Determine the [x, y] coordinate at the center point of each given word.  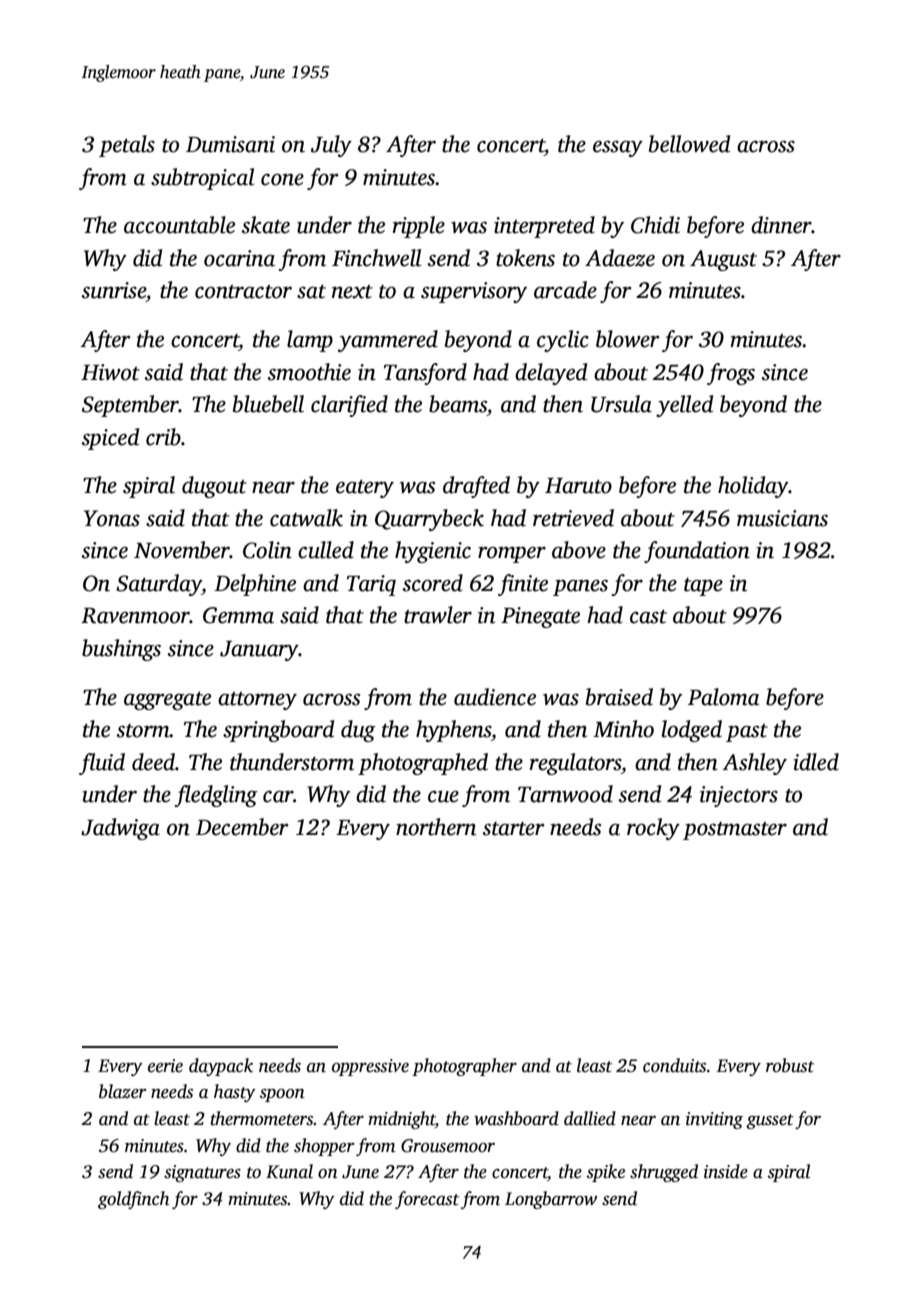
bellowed [689, 144]
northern [436, 827]
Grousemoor [448, 1146]
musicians [782, 518]
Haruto [578, 486]
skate [266, 225]
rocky [653, 829]
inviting [714, 1120]
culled [326, 550]
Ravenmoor [135, 616]
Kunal [289, 1171]
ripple [419, 227]
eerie [165, 1066]
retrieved [573, 518]
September [130, 406]
